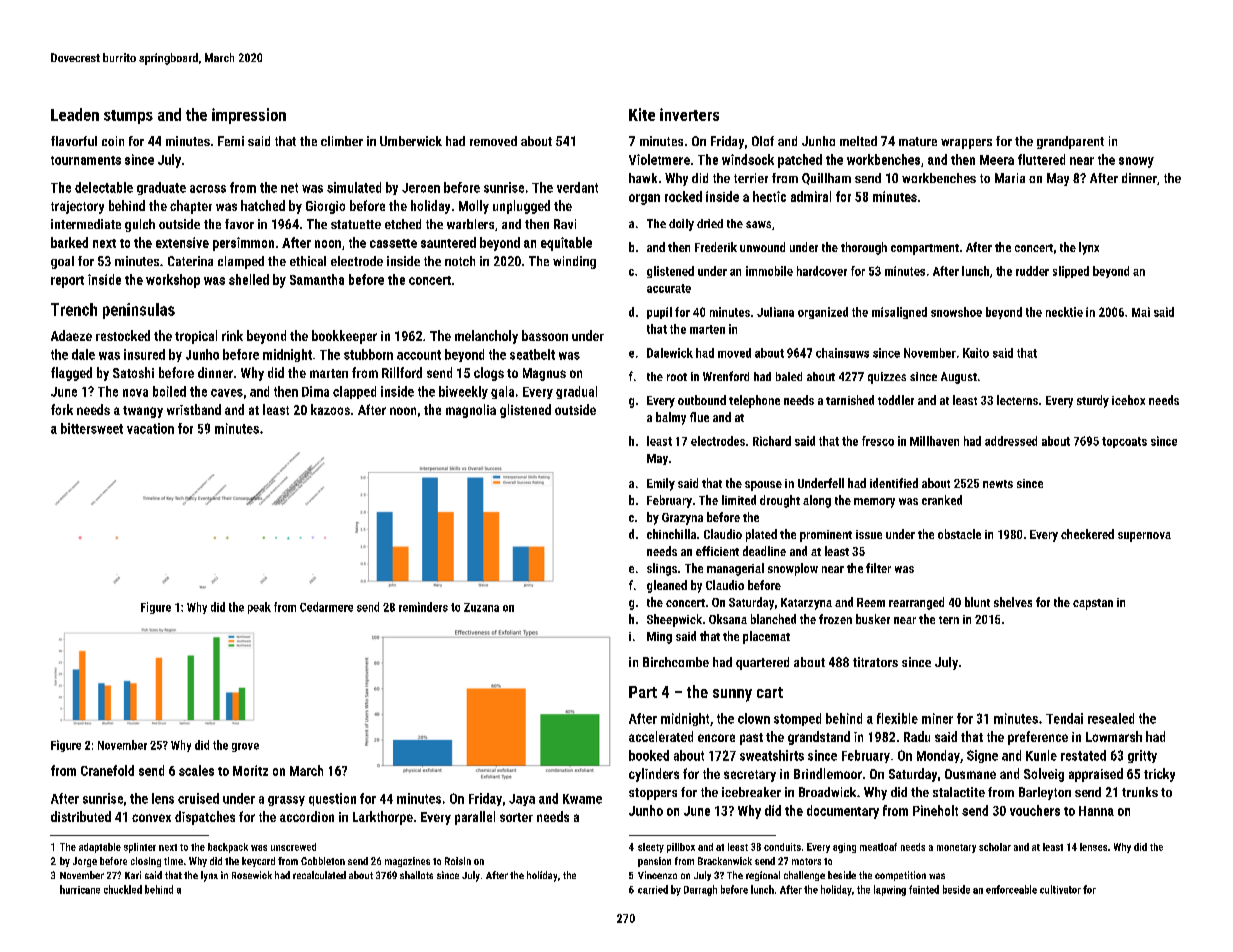 This screenshot has width=1233, height=952. What do you see at coordinates (642, 114) in the screenshot?
I see `Kite` at bounding box center [642, 114].
